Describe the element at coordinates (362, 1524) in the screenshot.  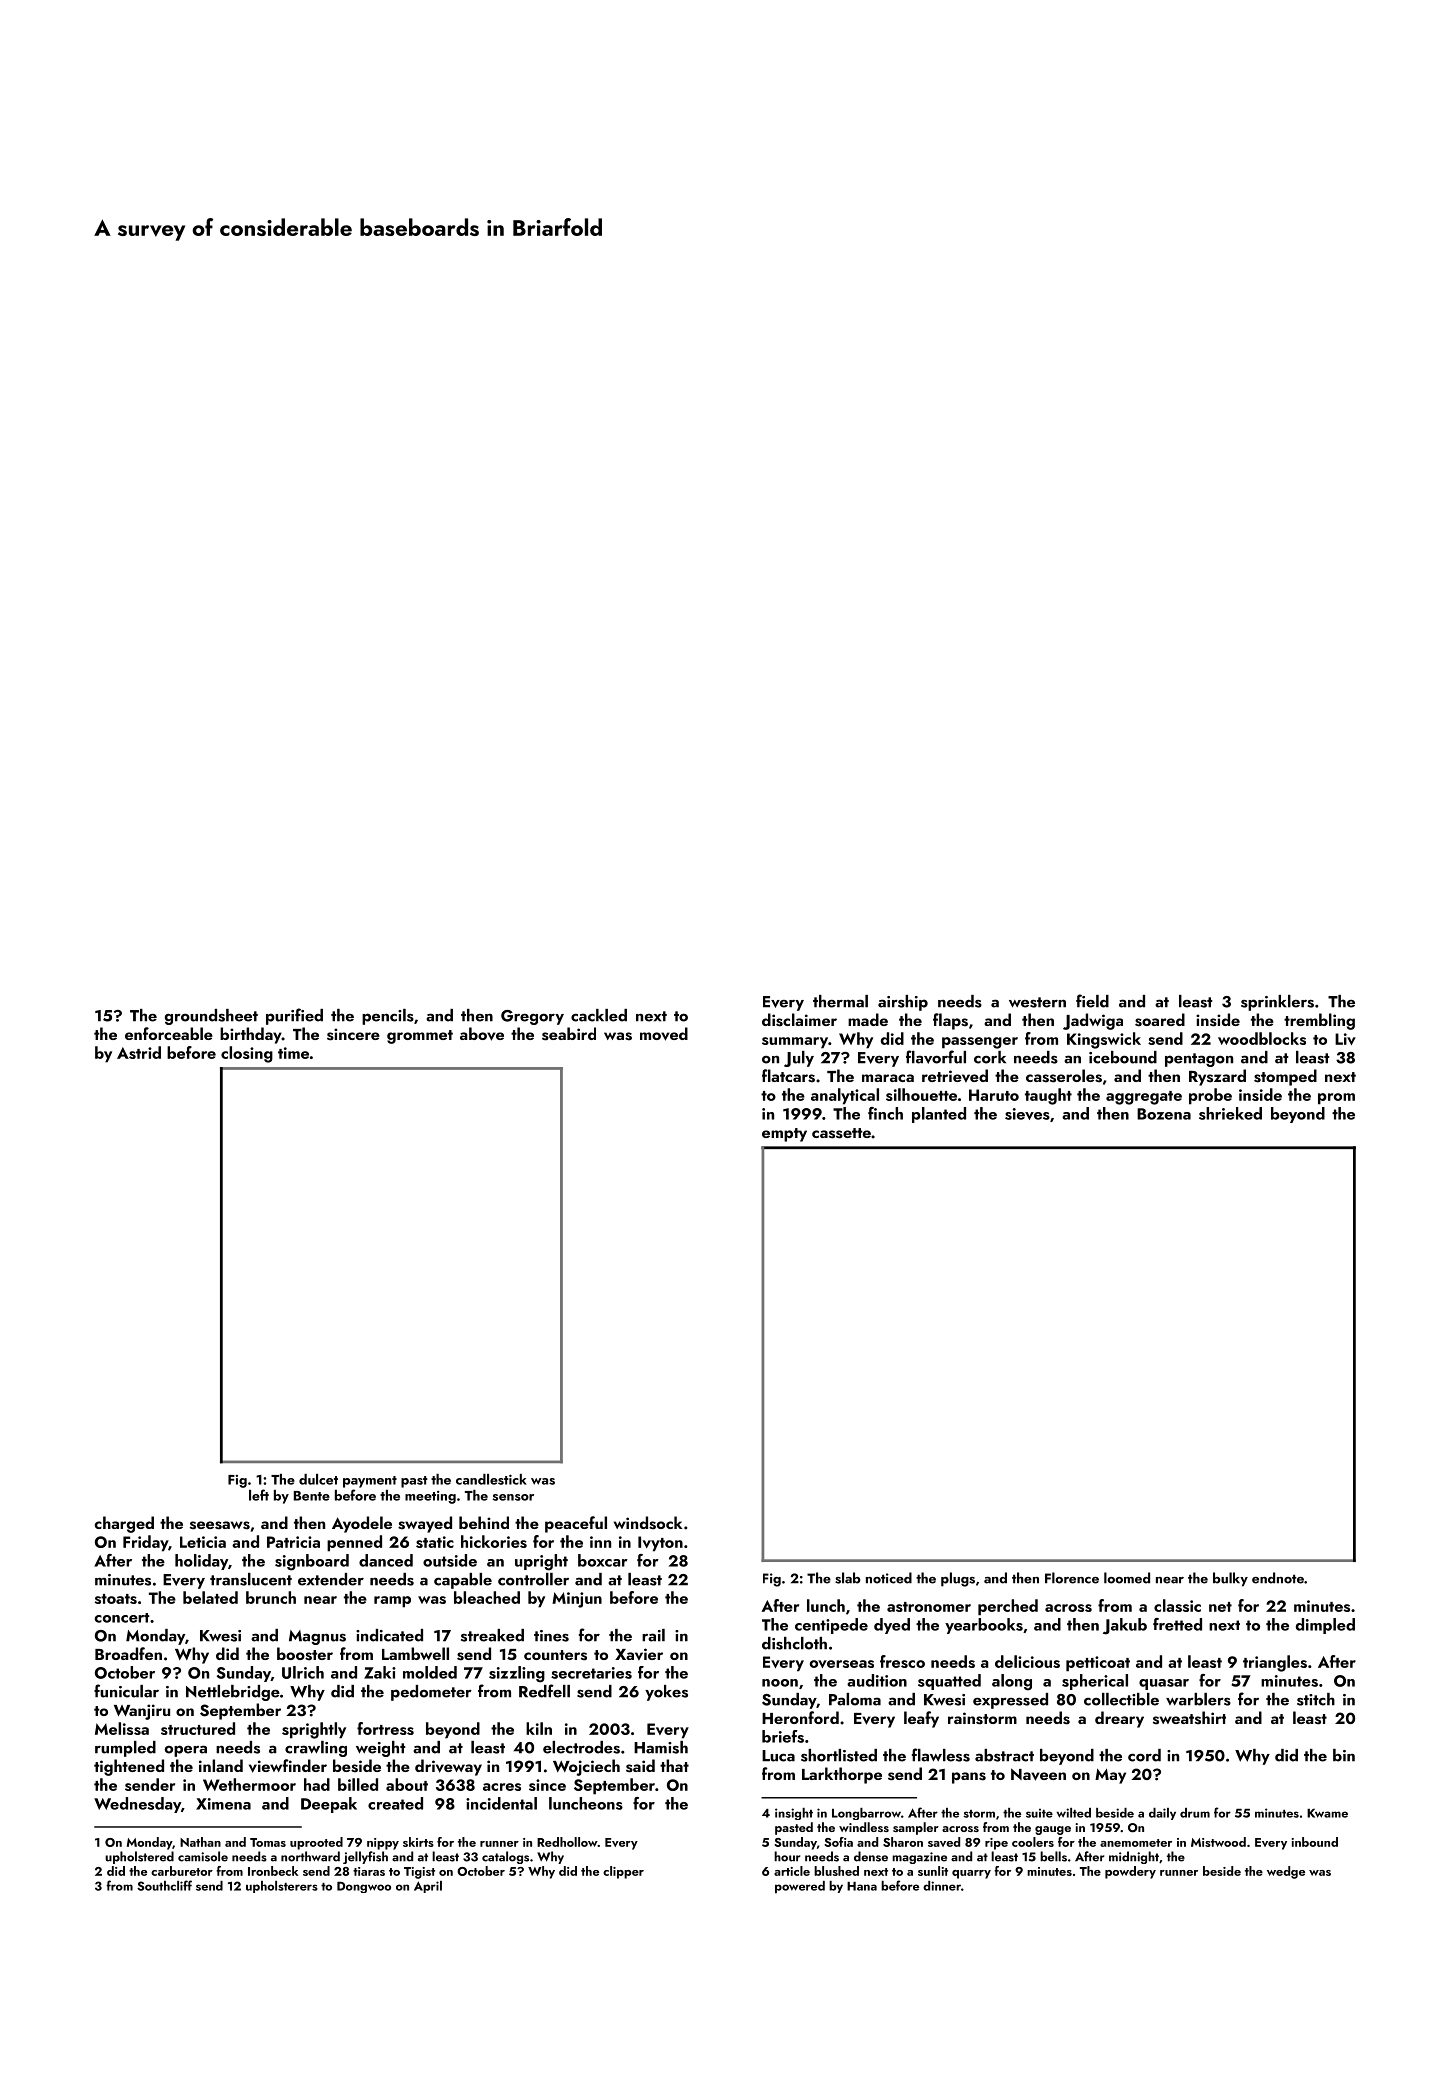
I see `Ayodele` at that location.
